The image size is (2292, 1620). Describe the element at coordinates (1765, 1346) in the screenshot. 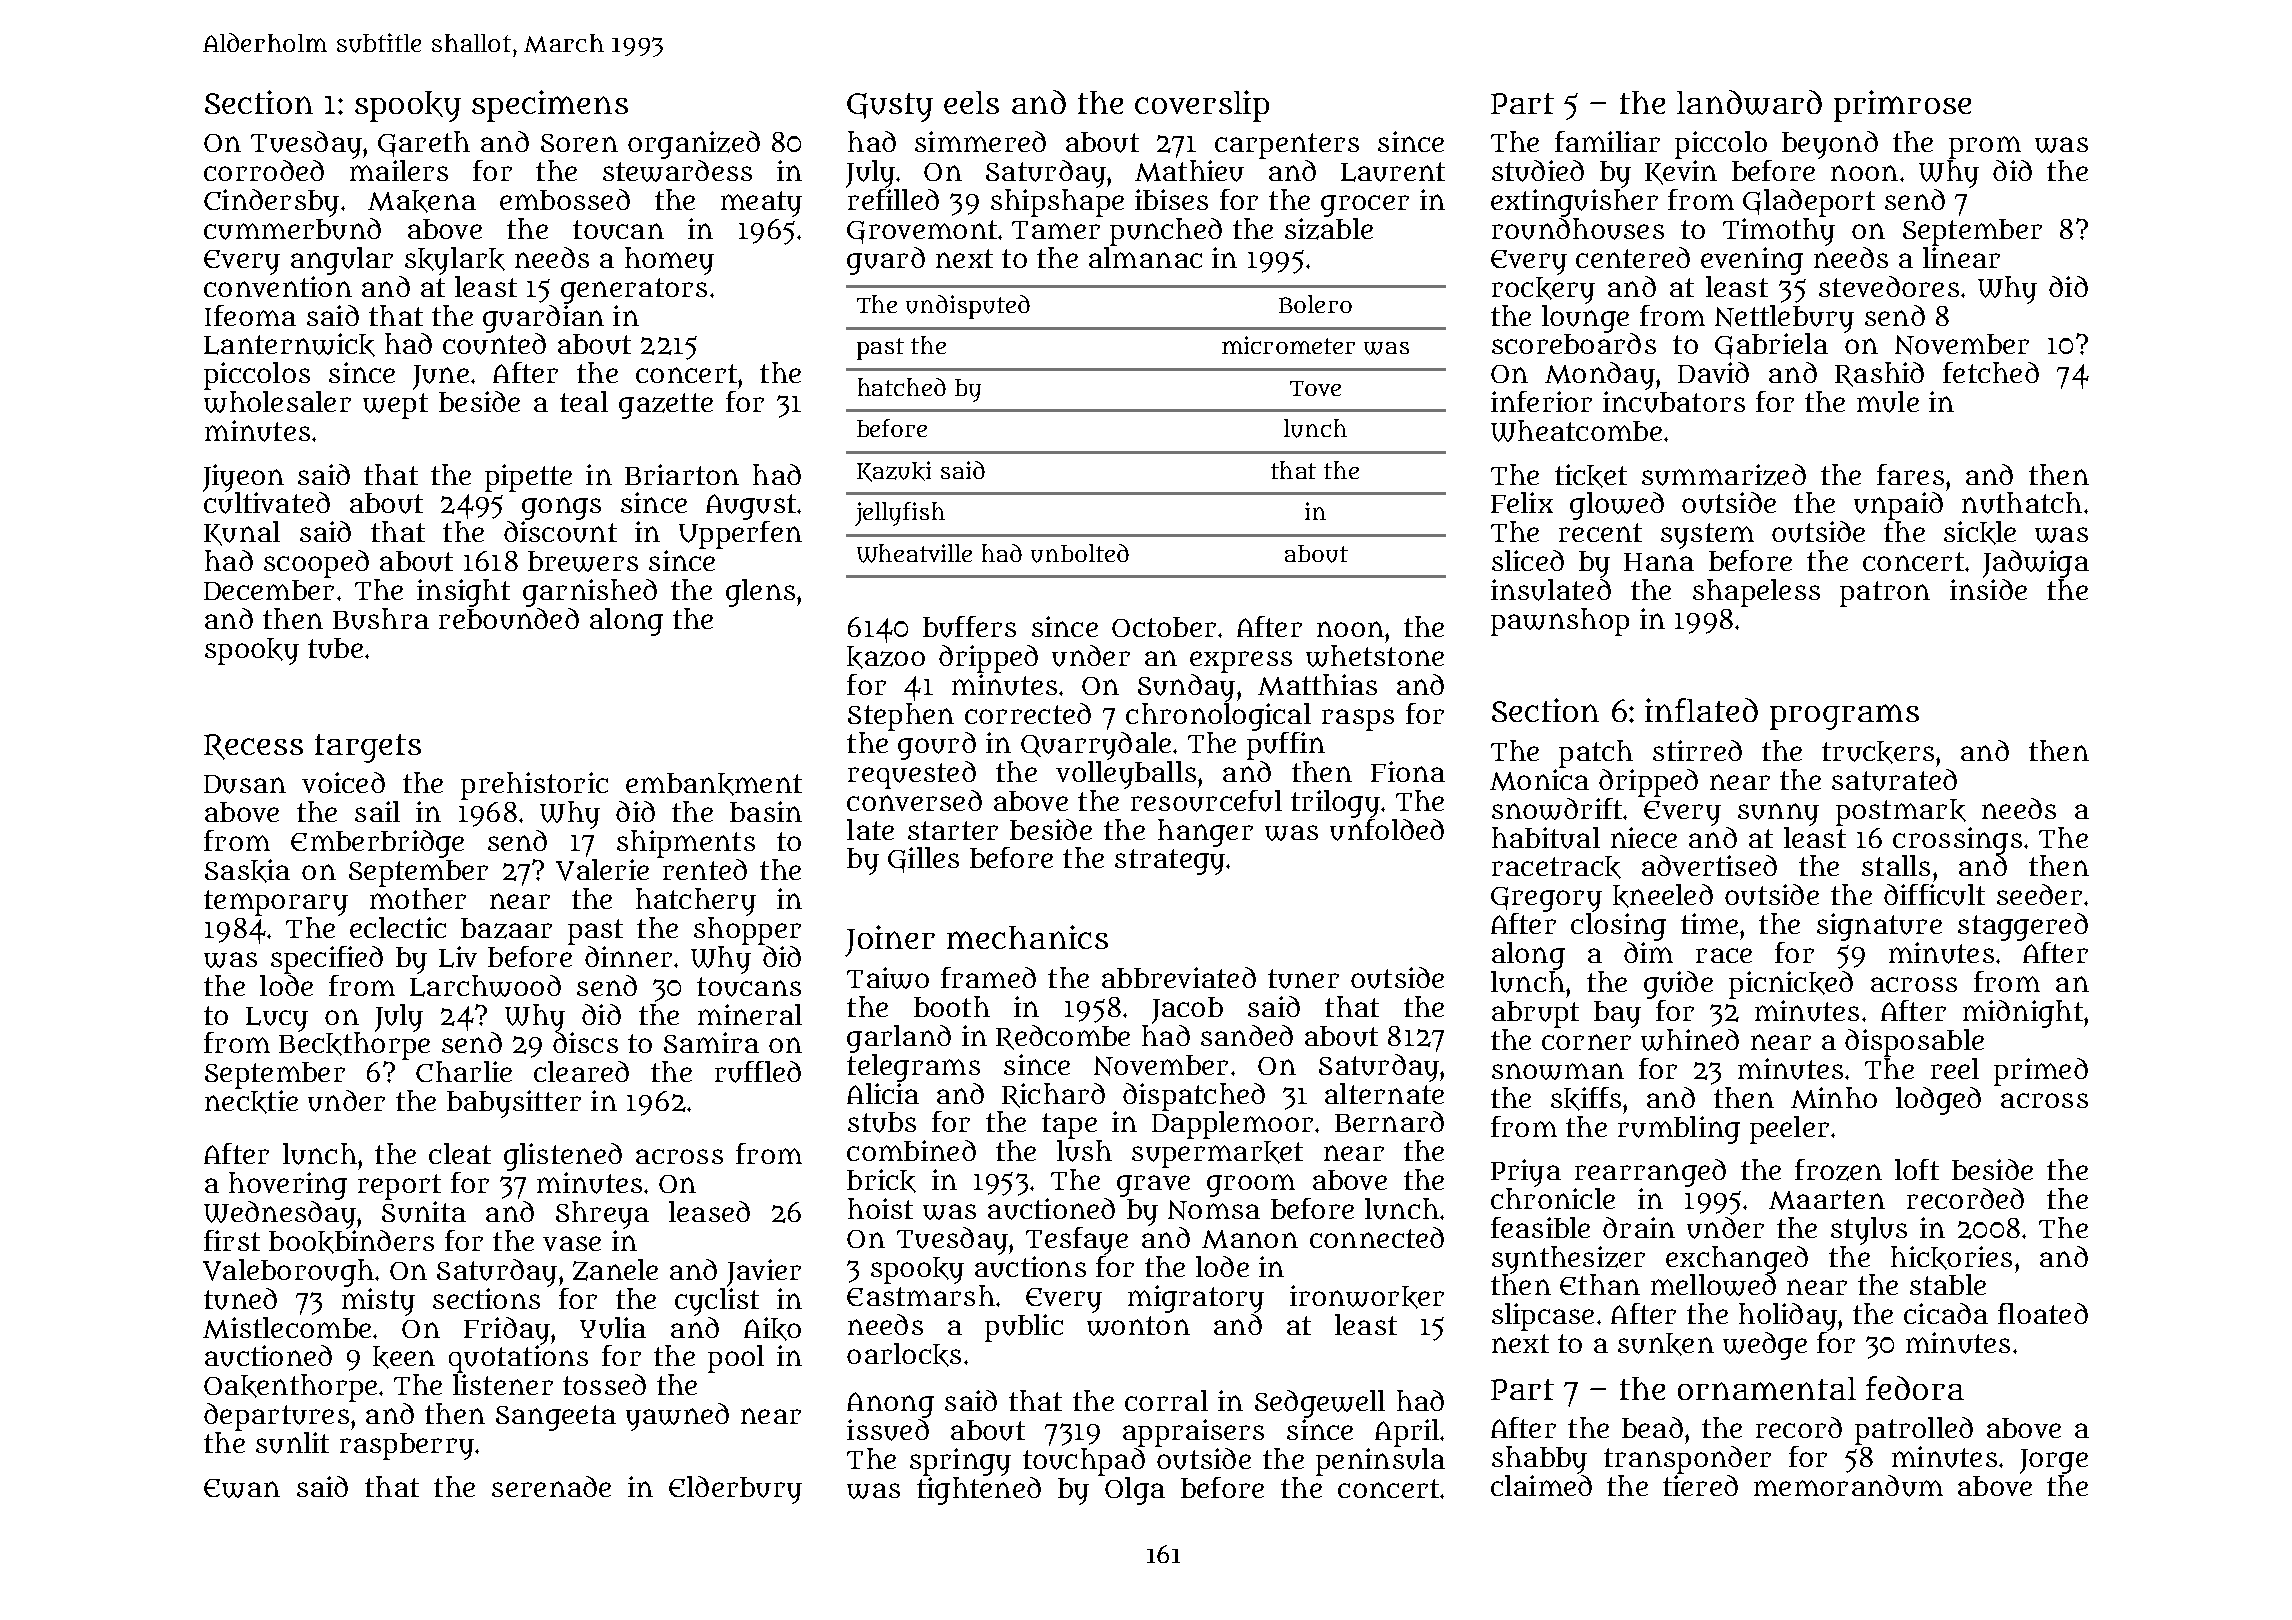

I see `wedge` at that location.
